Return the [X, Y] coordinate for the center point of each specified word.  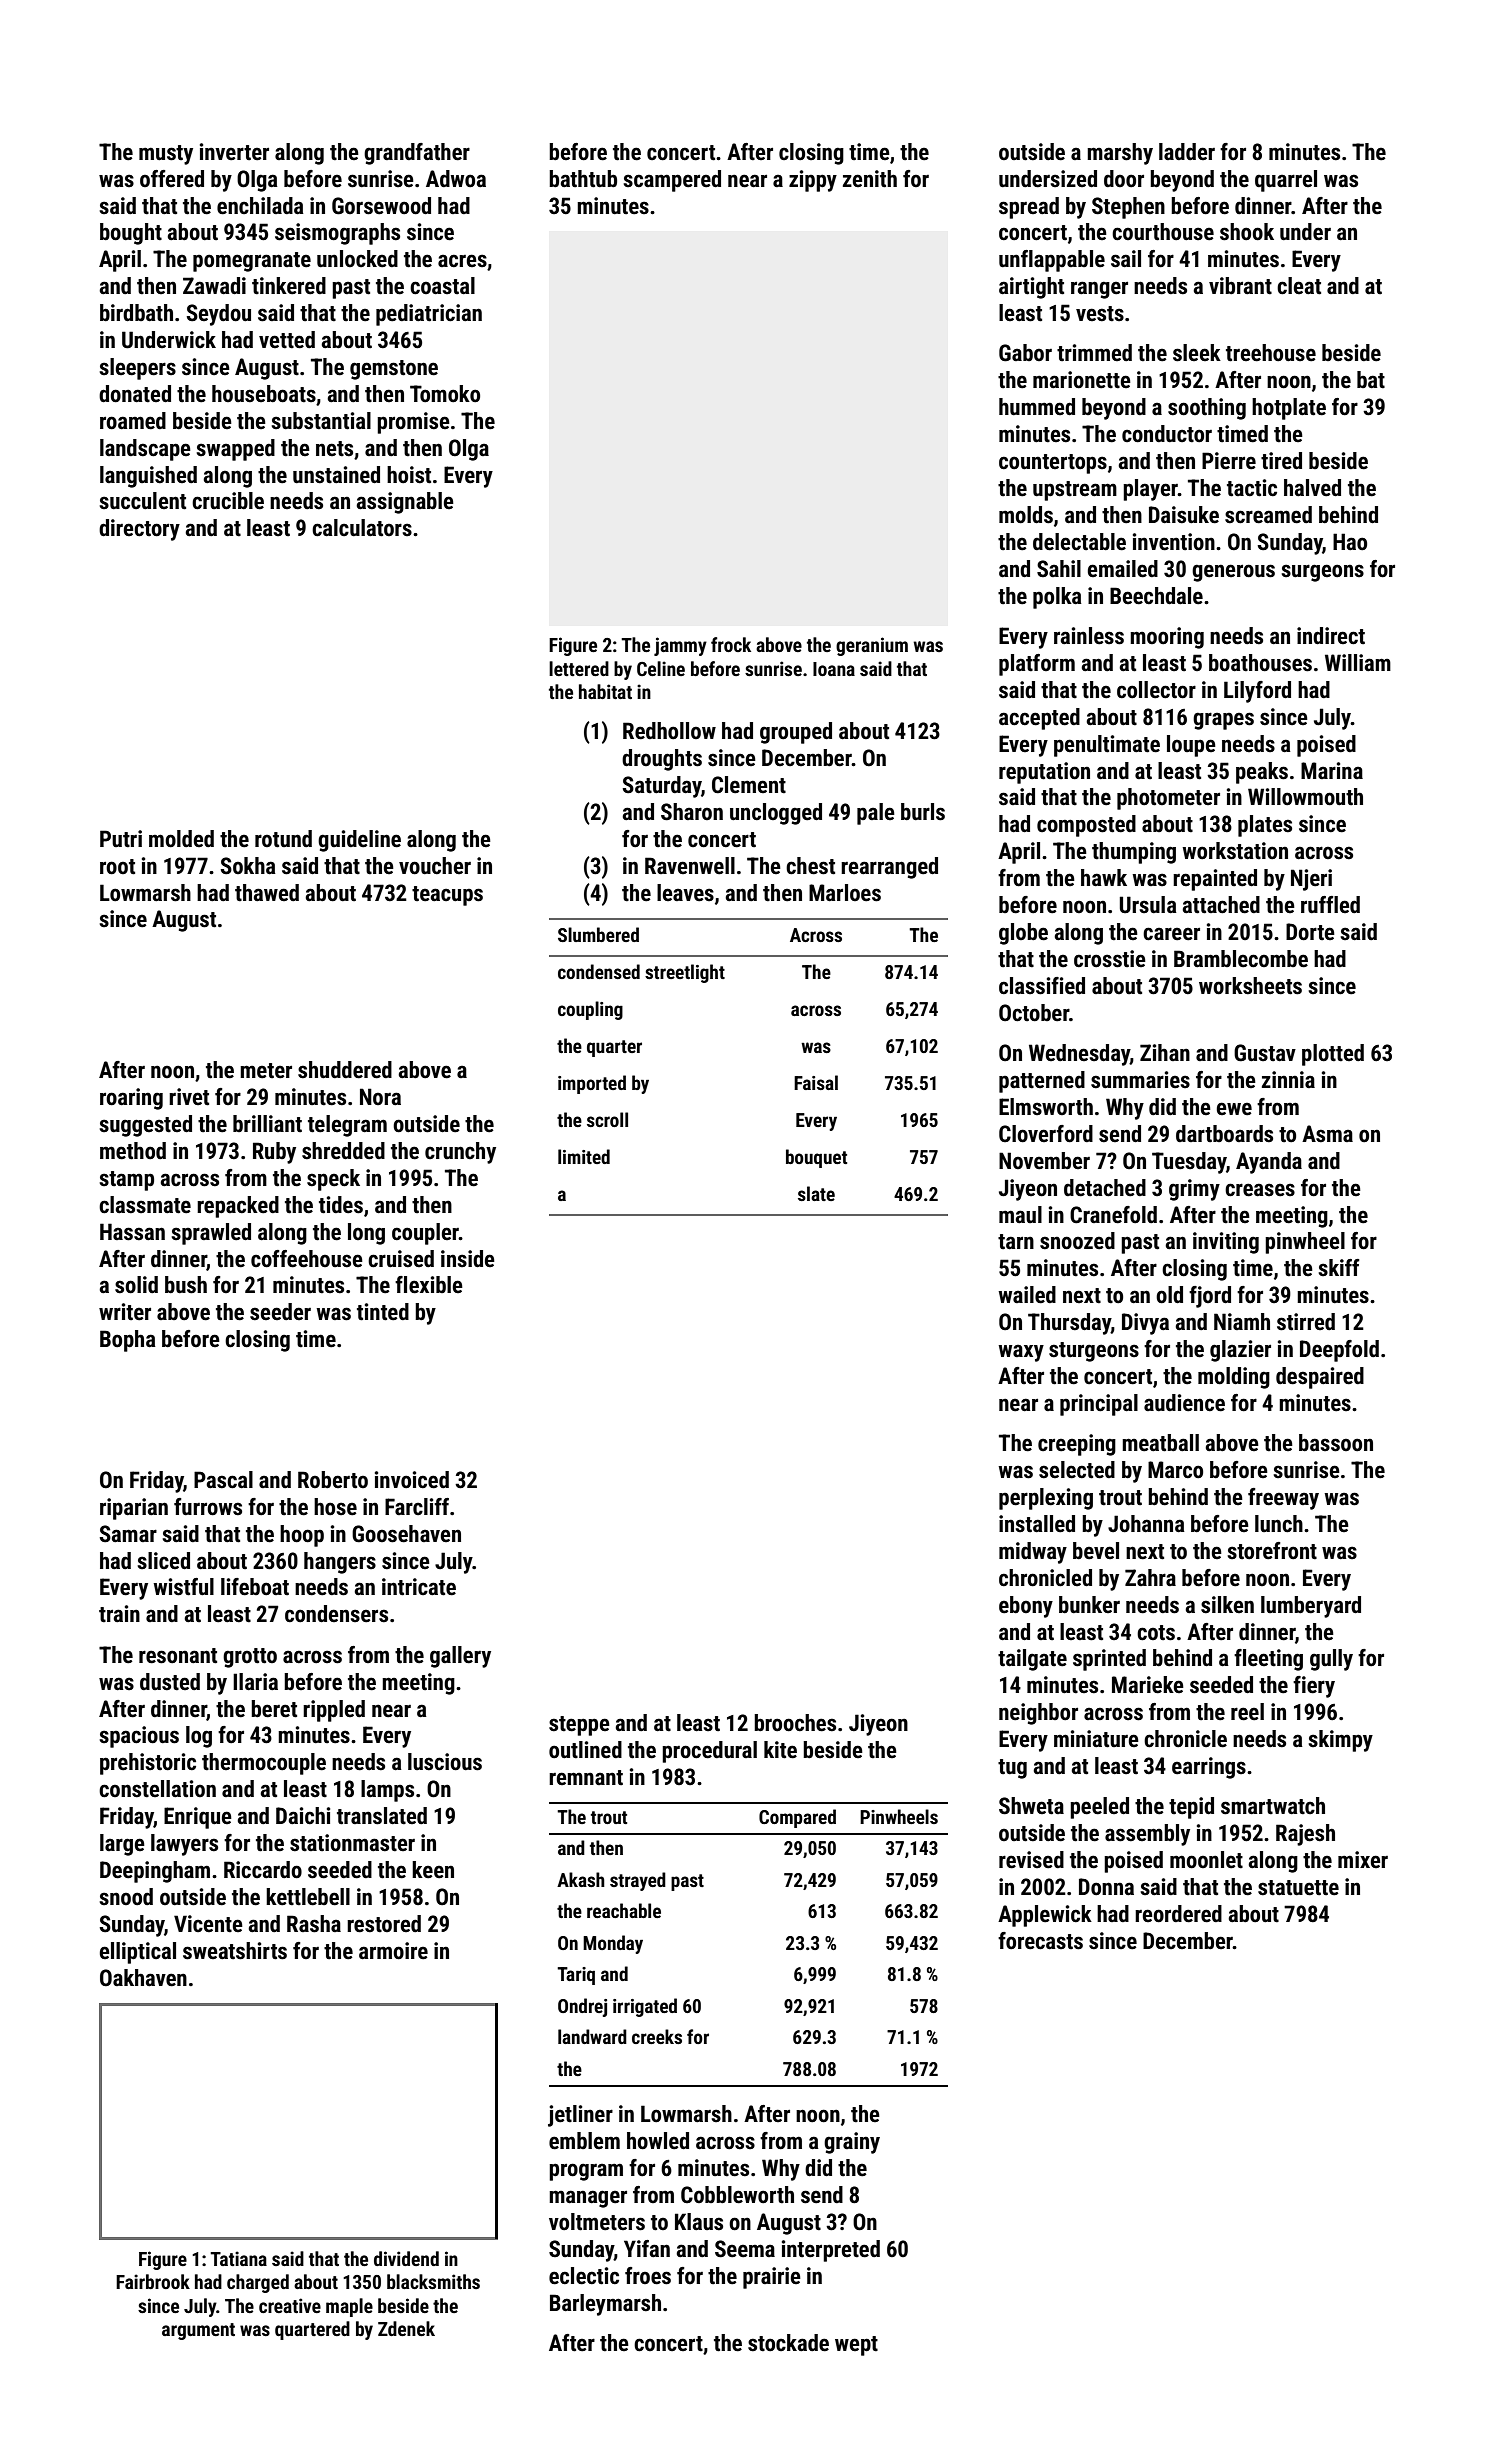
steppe [579, 1726]
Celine [661, 668]
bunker [1089, 1605]
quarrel [1286, 181]
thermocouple [264, 1764]
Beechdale [1156, 596]
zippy [813, 181]
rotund [283, 839]
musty [166, 155]
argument [198, 2331]
